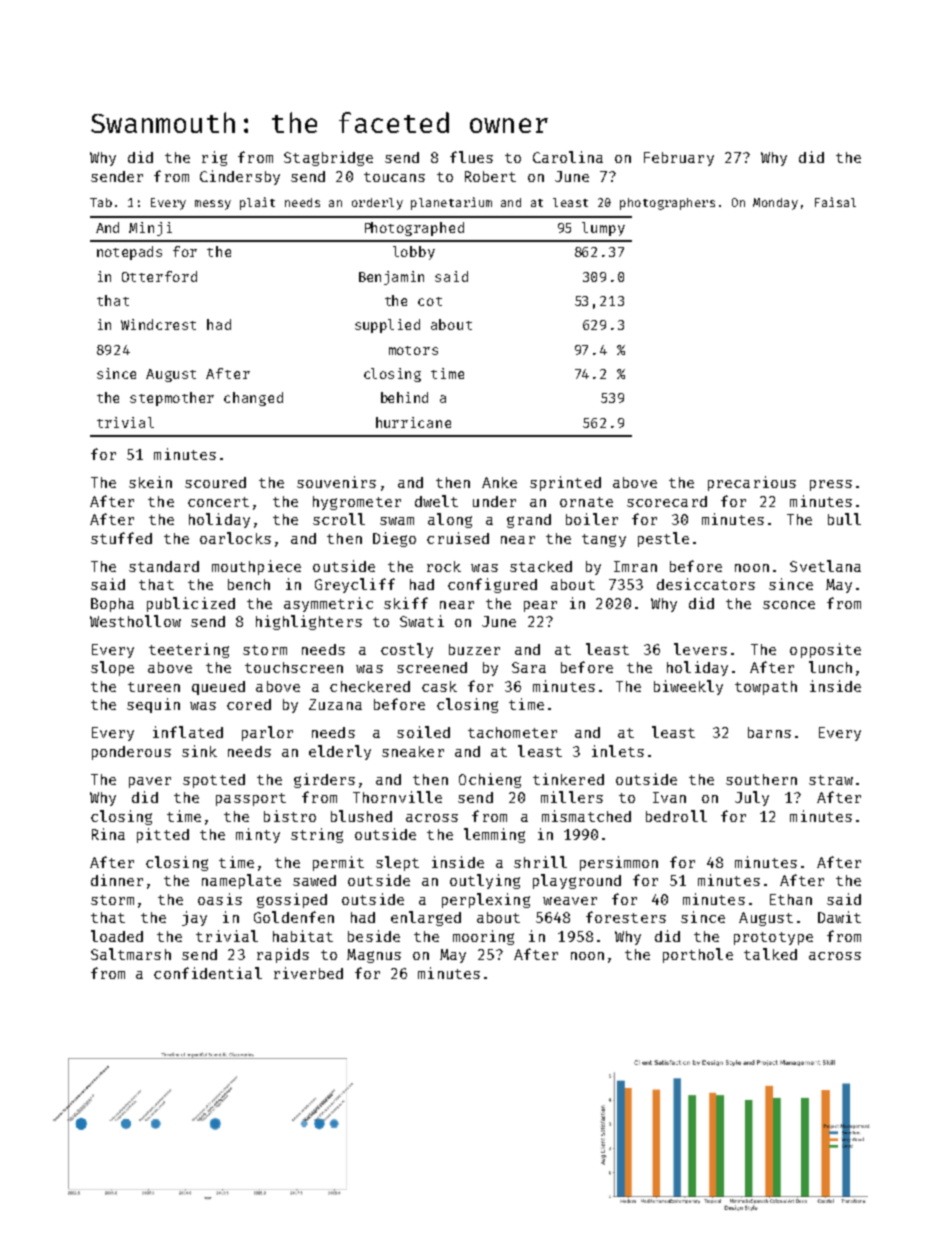 The width and height of the page is (952, 1233). Describe the element at coordinates (413, 350) in the page. I see `motors` at that location.
